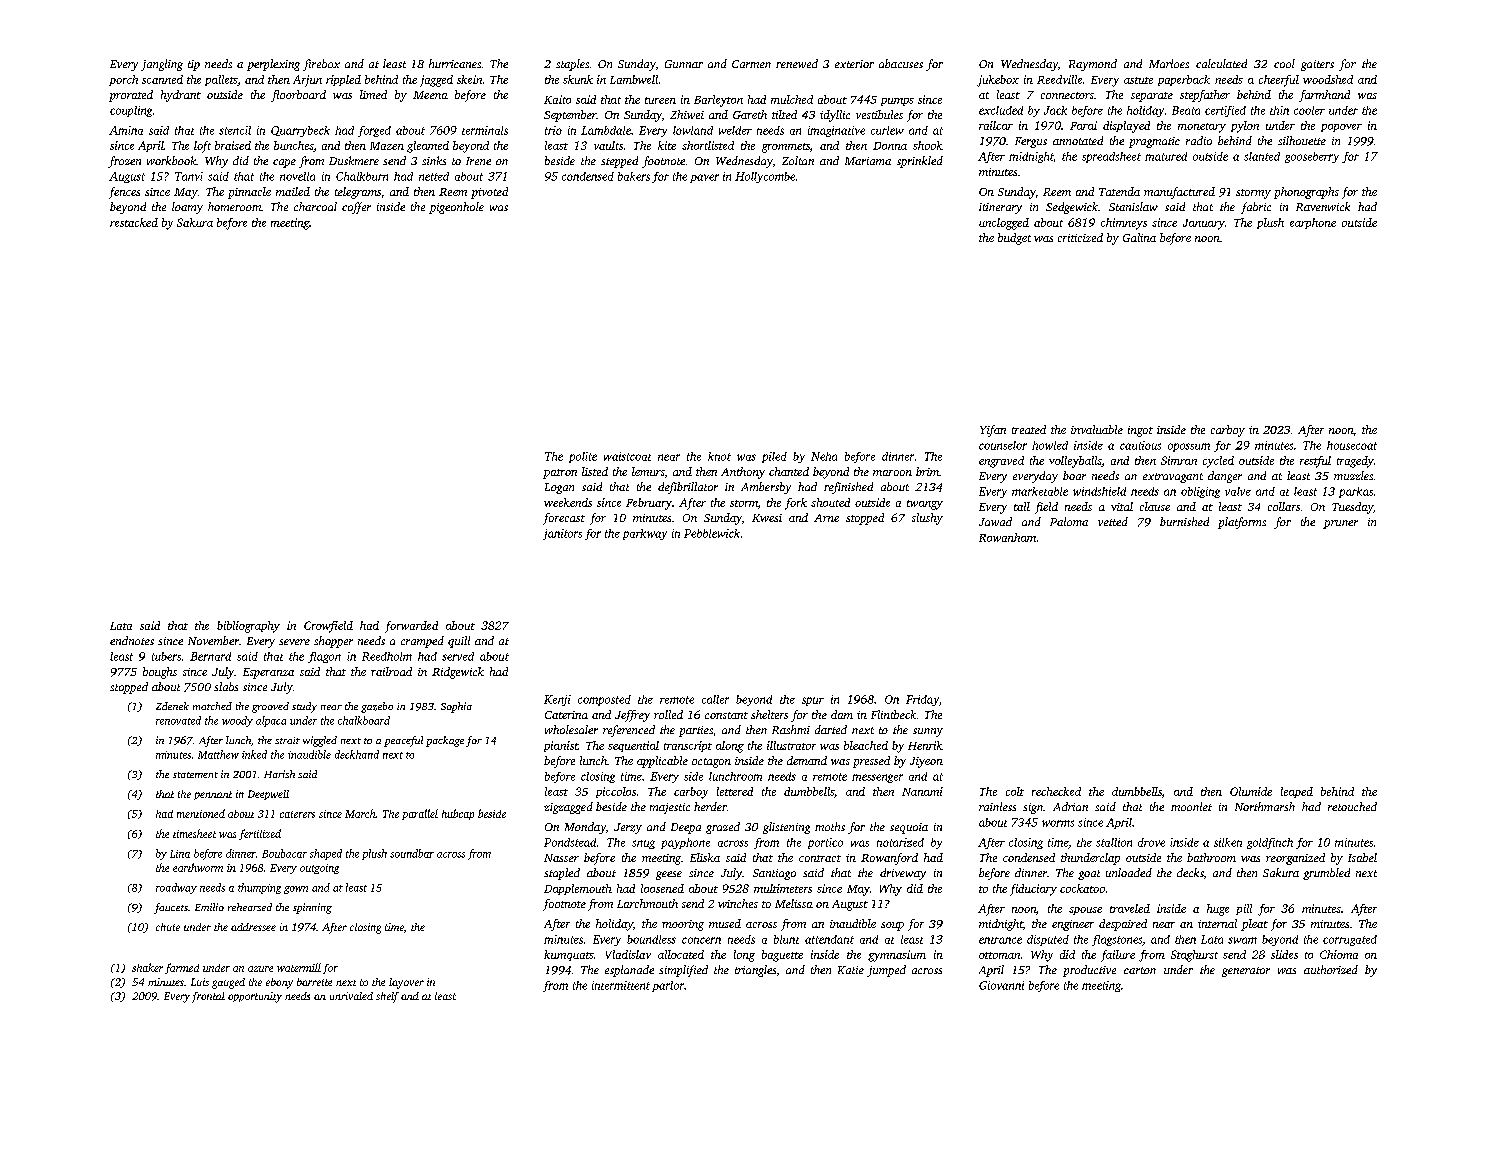 The image size is (1487, 1149). I want to click on spur, so click(813, 701).
